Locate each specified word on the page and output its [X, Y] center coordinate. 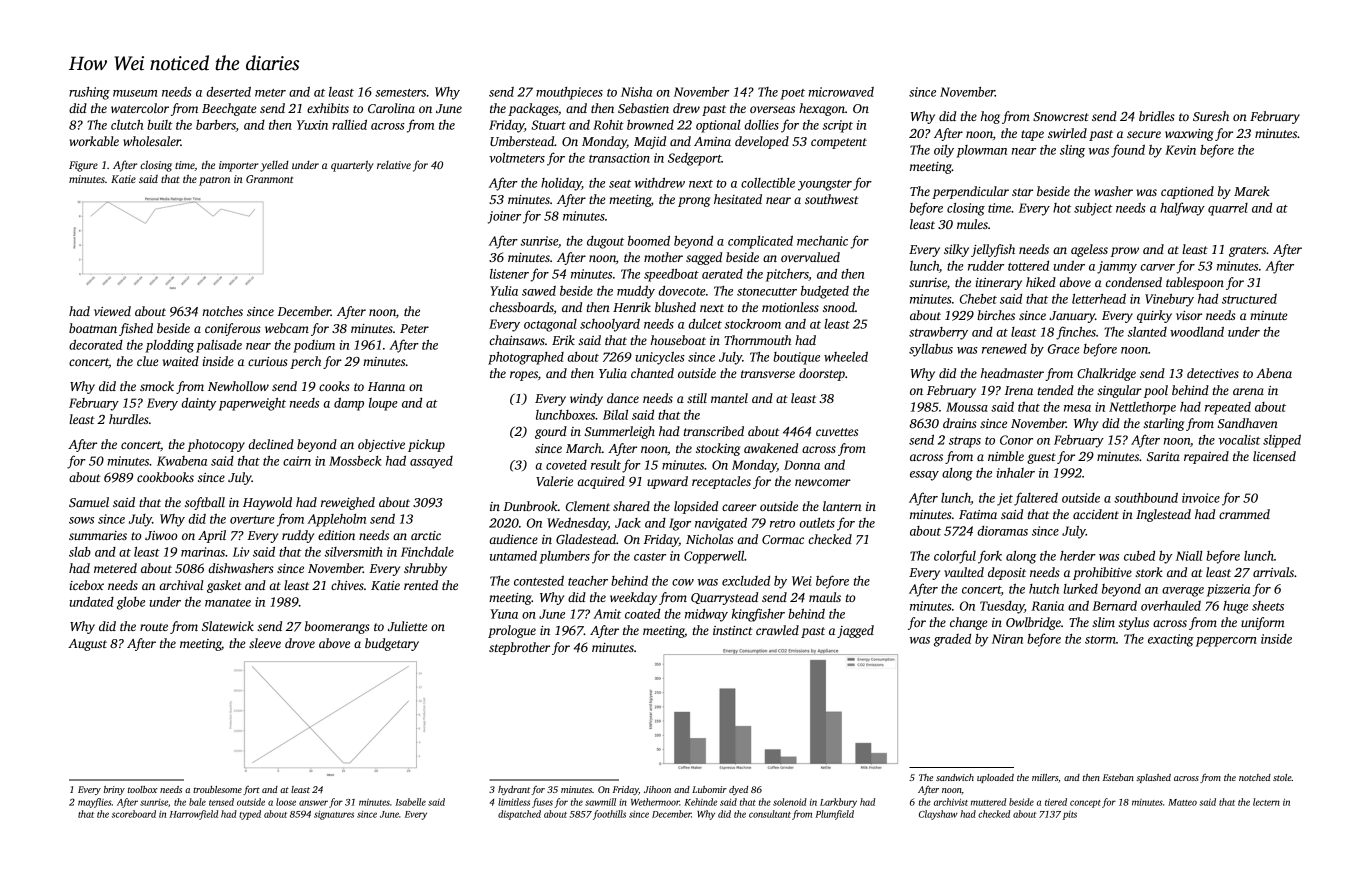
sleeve [265, 643]
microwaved [841, 92]
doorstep [822, 374]
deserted [229, 92]
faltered [1036, 499]
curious [268, 361]
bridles [1157, 116]
